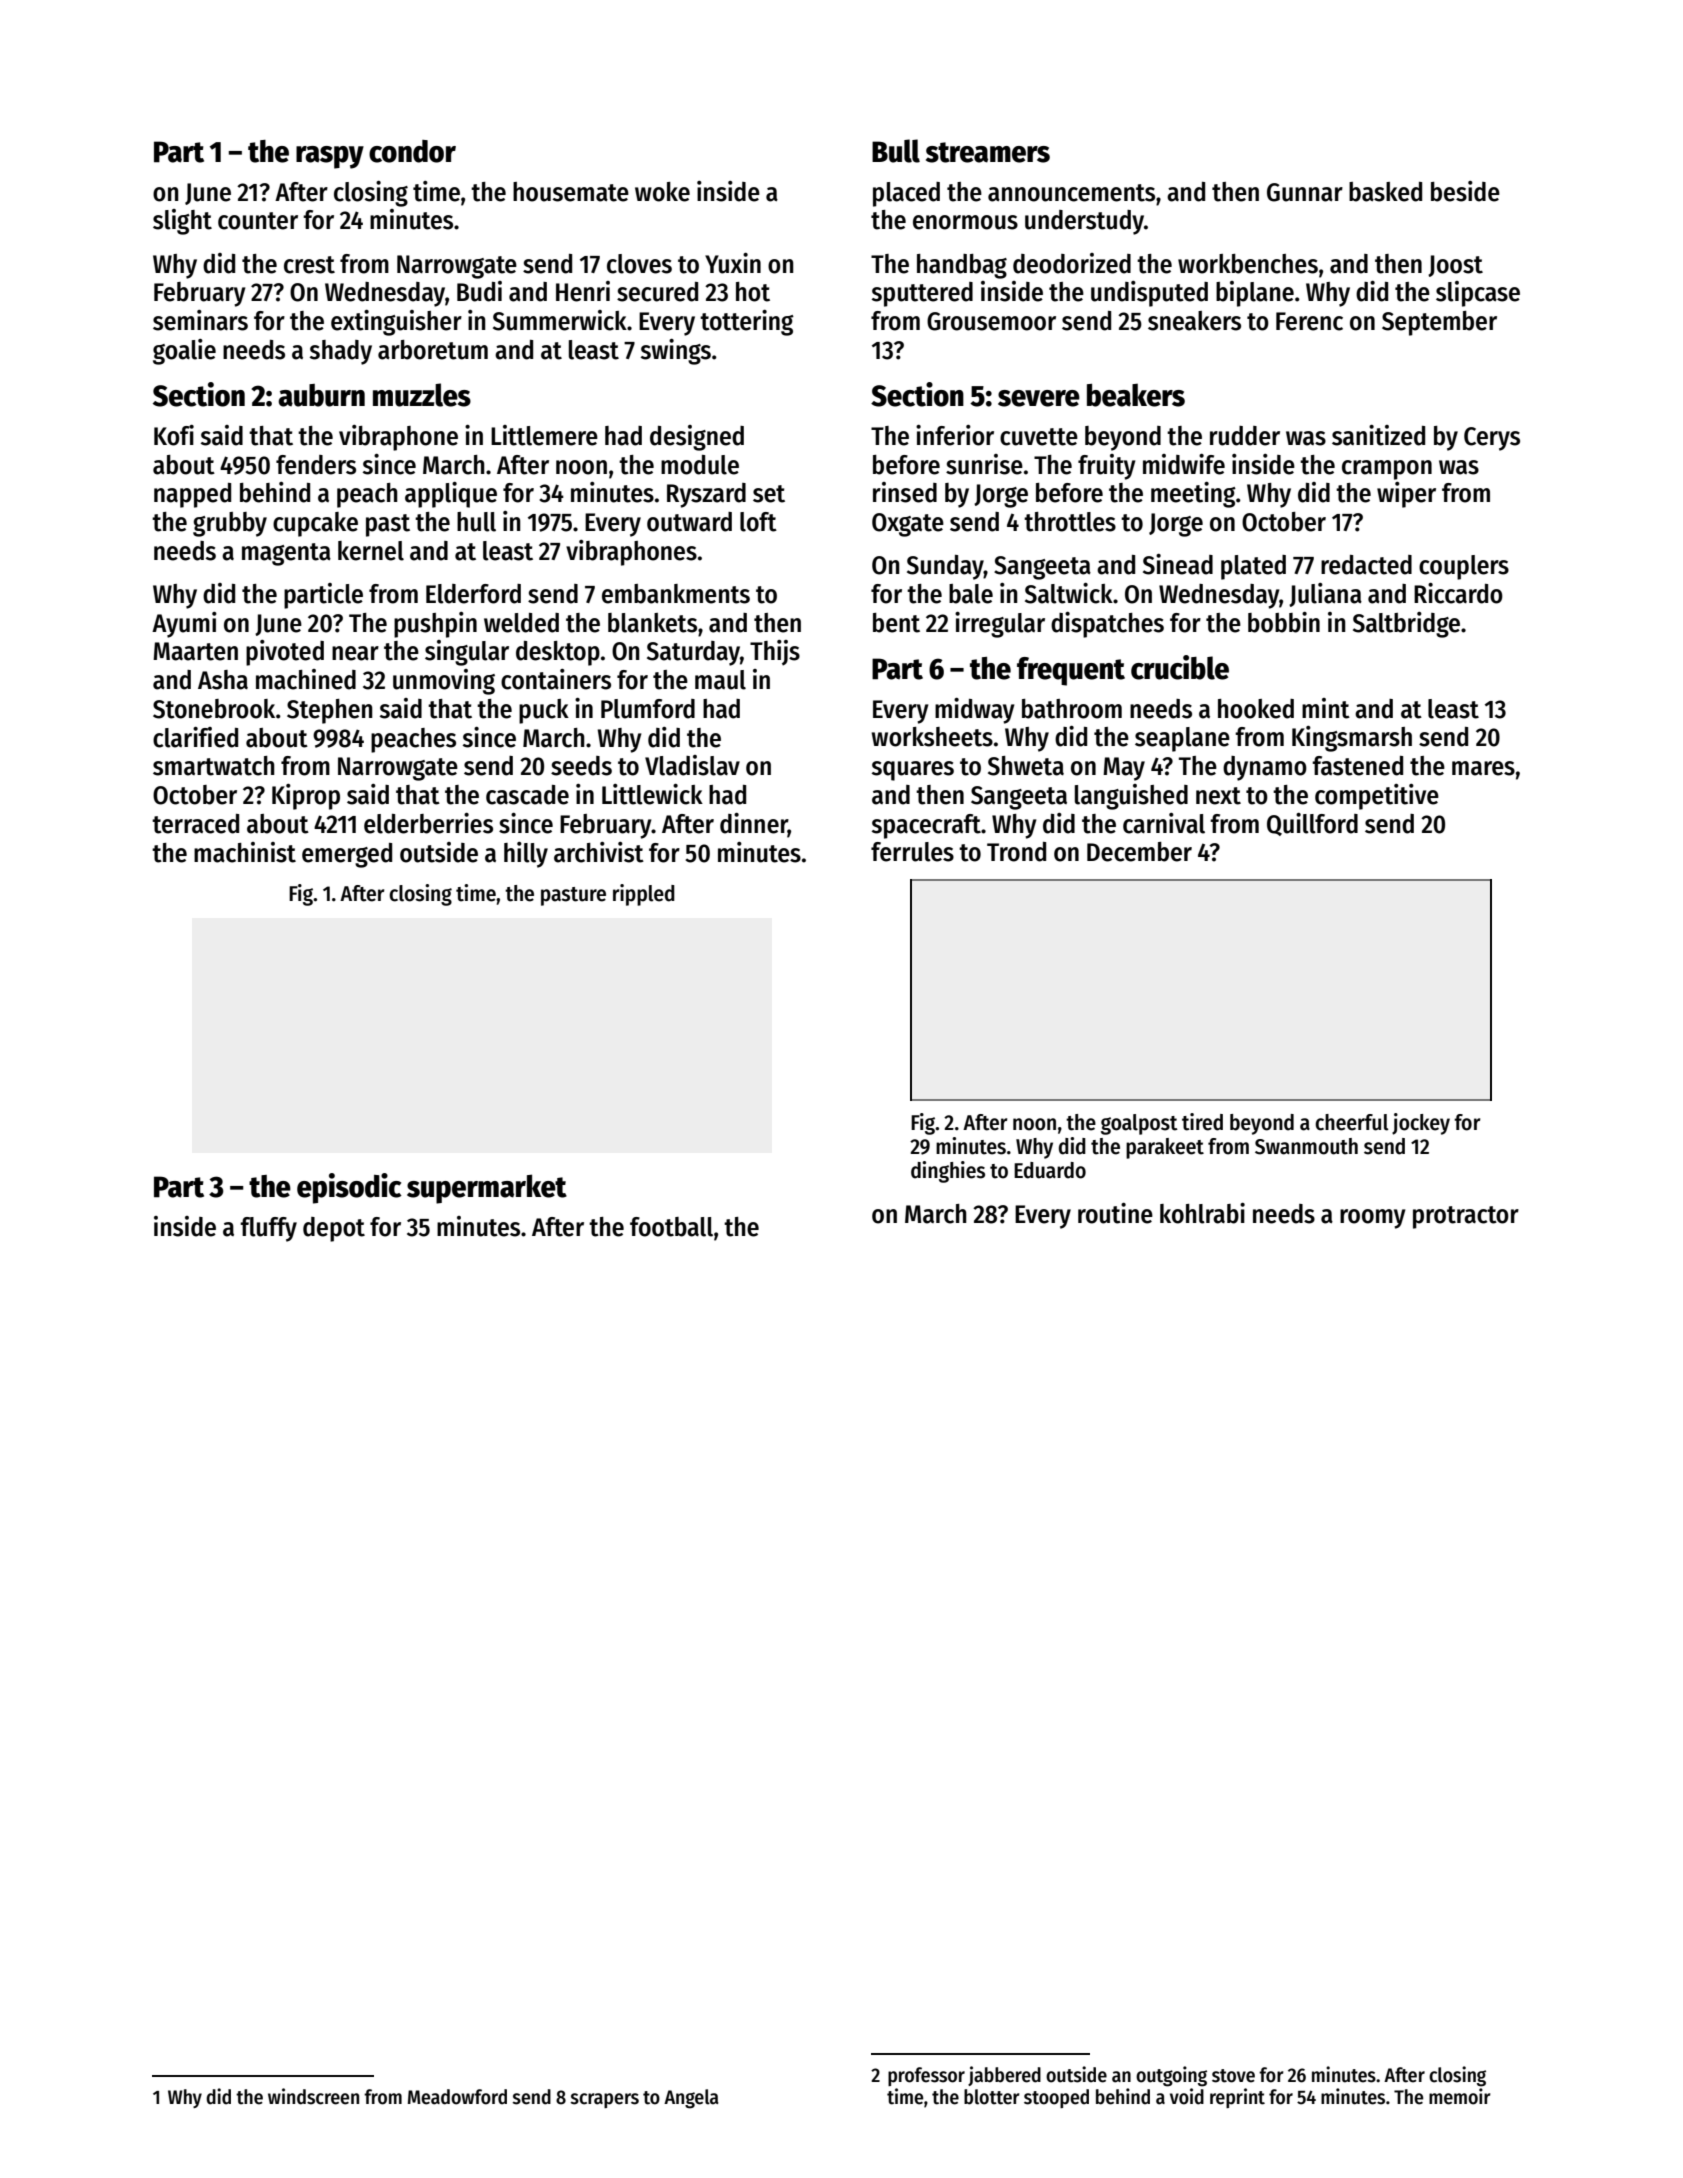 The height and width of the screenshot is (2178, 1683). Describe the element at coordinates (1004, 2076) in the screenshot. I see `jabbered` at that location.
